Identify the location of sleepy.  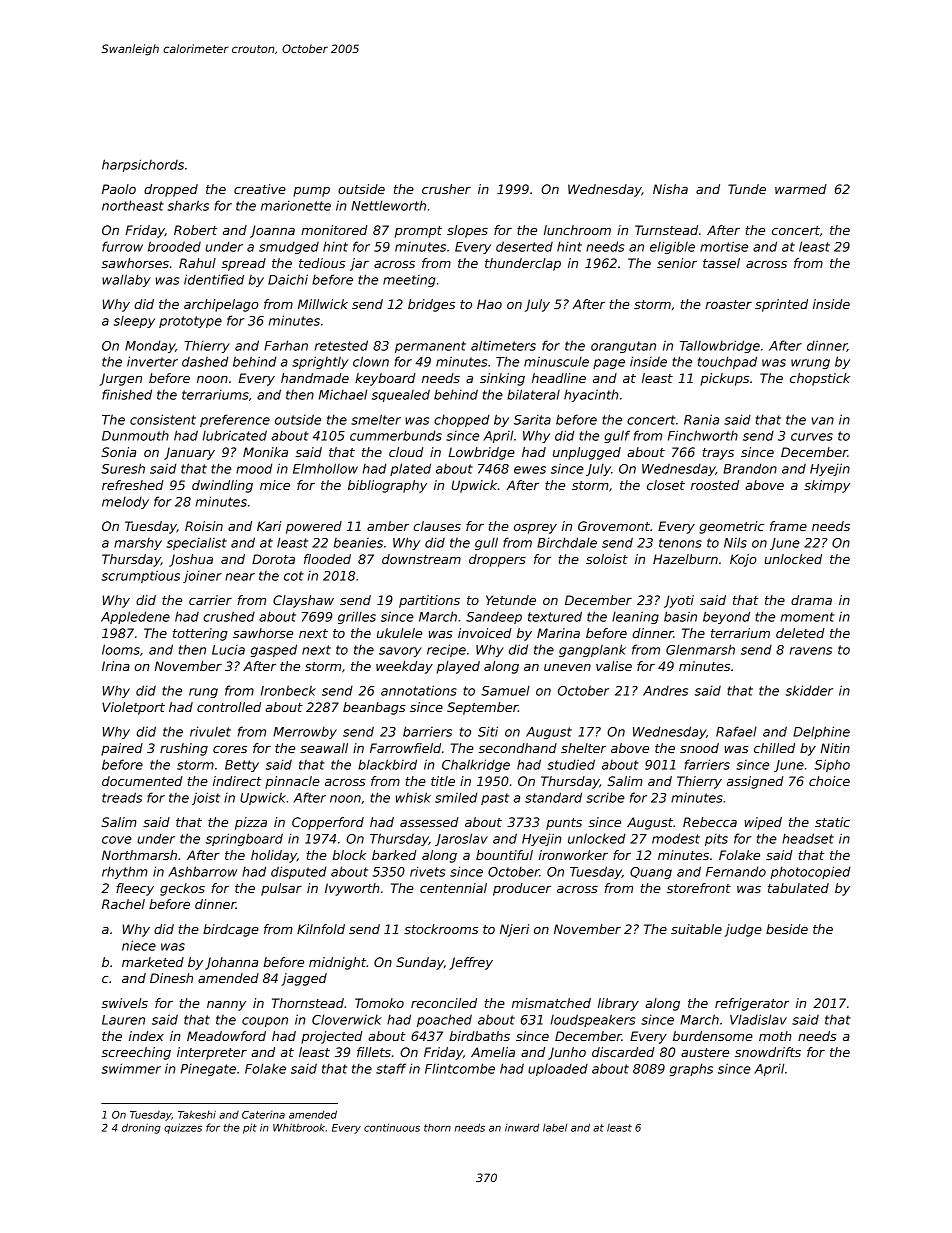
(134, 322).
